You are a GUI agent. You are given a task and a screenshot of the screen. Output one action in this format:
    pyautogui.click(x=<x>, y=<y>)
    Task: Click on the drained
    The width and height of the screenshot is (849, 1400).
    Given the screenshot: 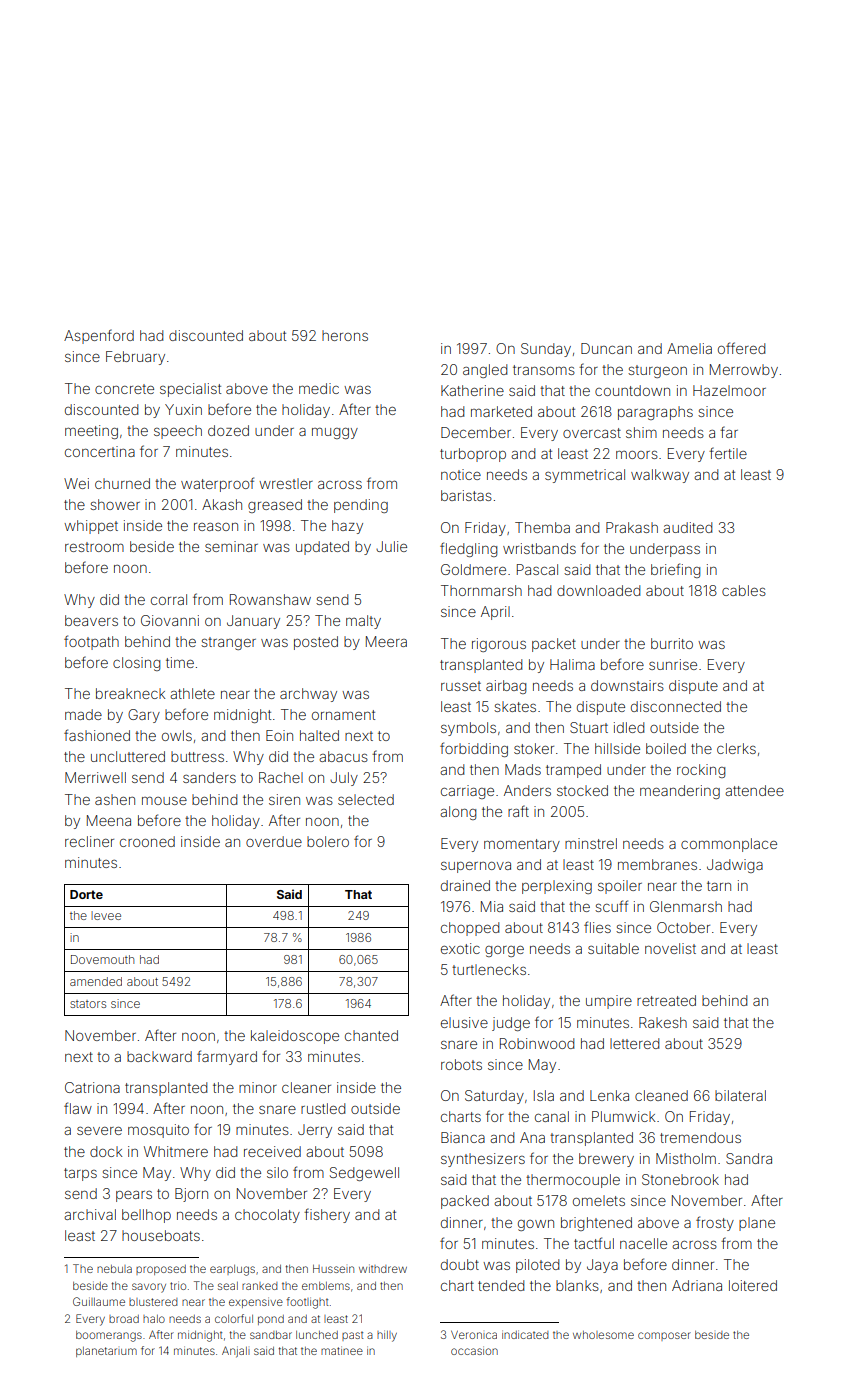 What is the action you would take?
    pyautogui.click(x=465, y=885)
